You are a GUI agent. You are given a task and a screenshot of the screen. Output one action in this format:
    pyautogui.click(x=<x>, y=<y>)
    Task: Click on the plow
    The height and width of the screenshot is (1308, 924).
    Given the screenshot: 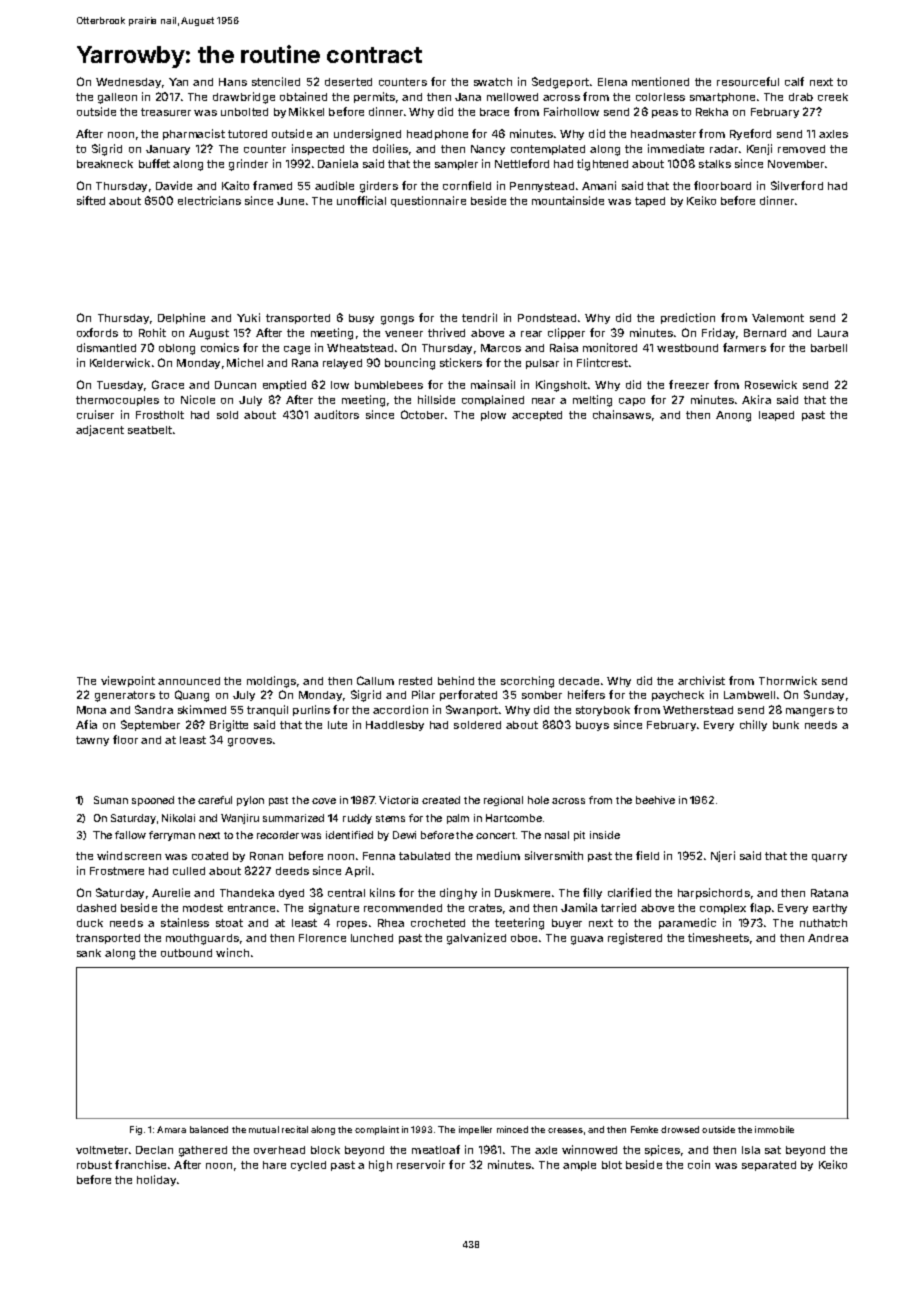 What is the action you would take?
    pyautogui.click(x=493, y=416)
